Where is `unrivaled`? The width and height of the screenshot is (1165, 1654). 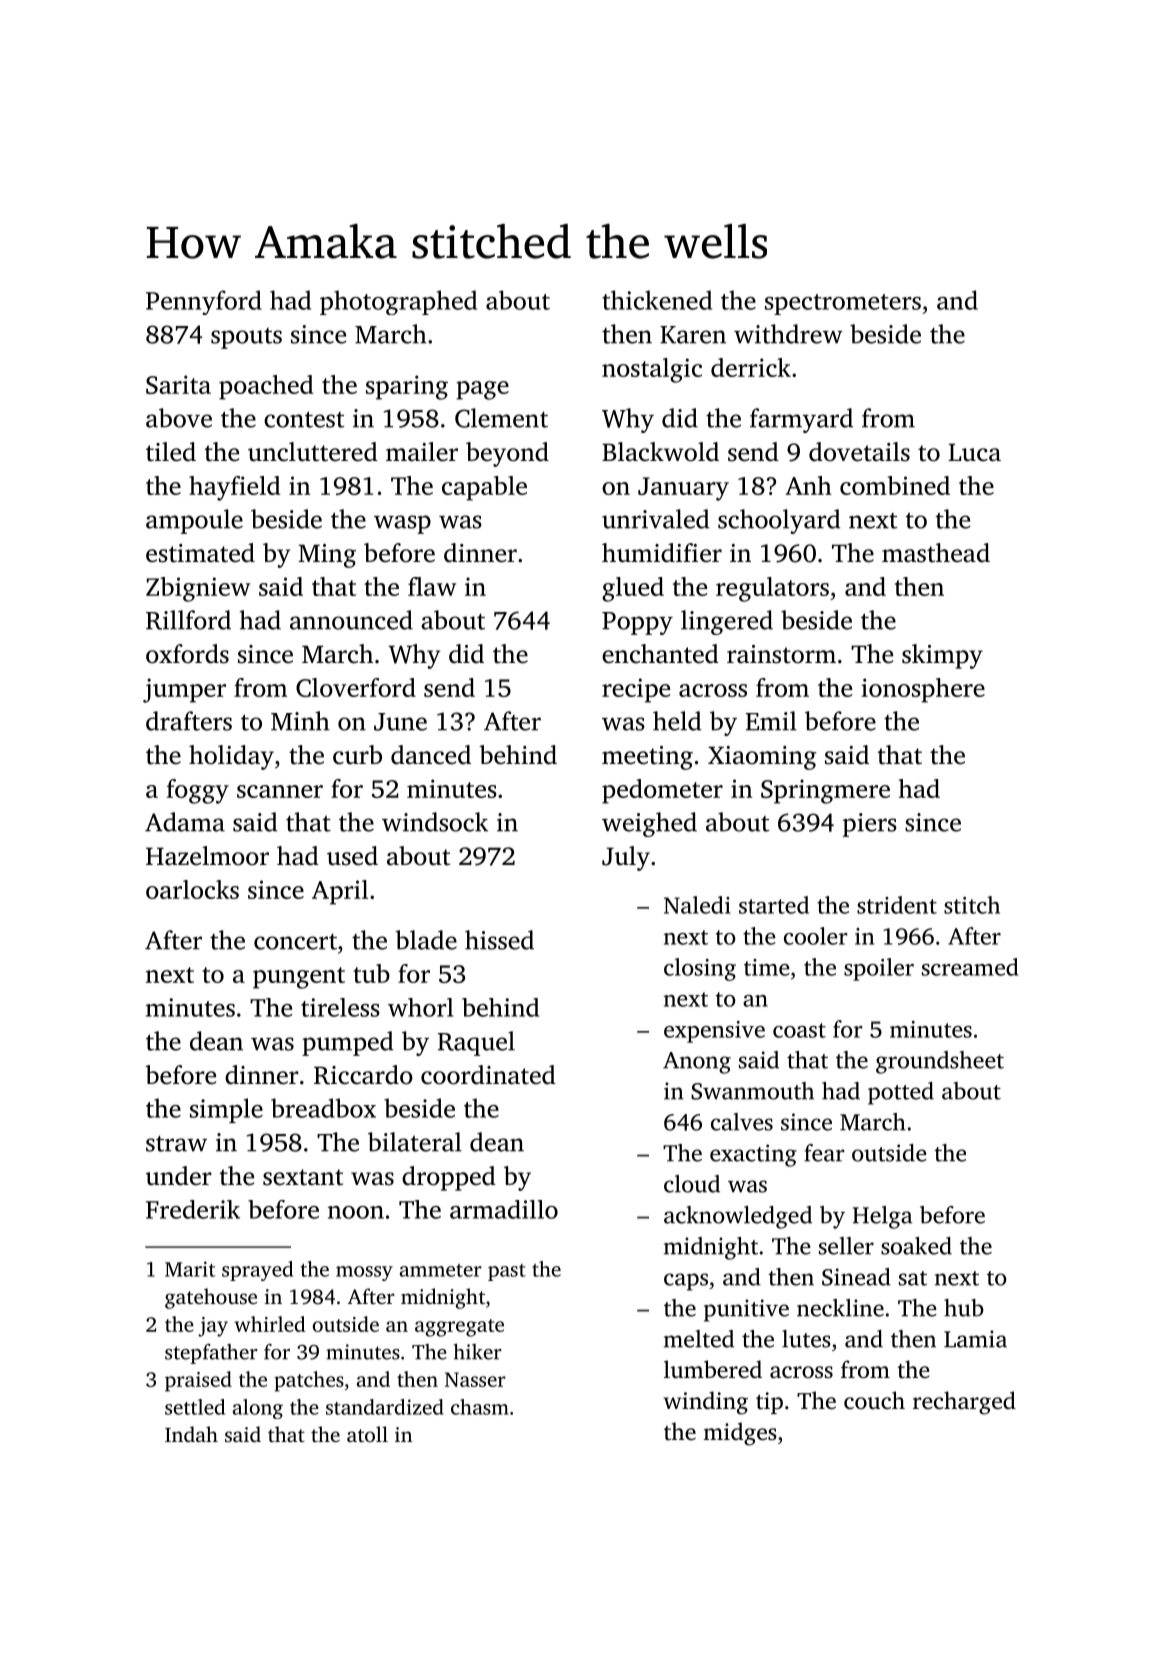 unrivaled is located at coordinates (655, 519).
